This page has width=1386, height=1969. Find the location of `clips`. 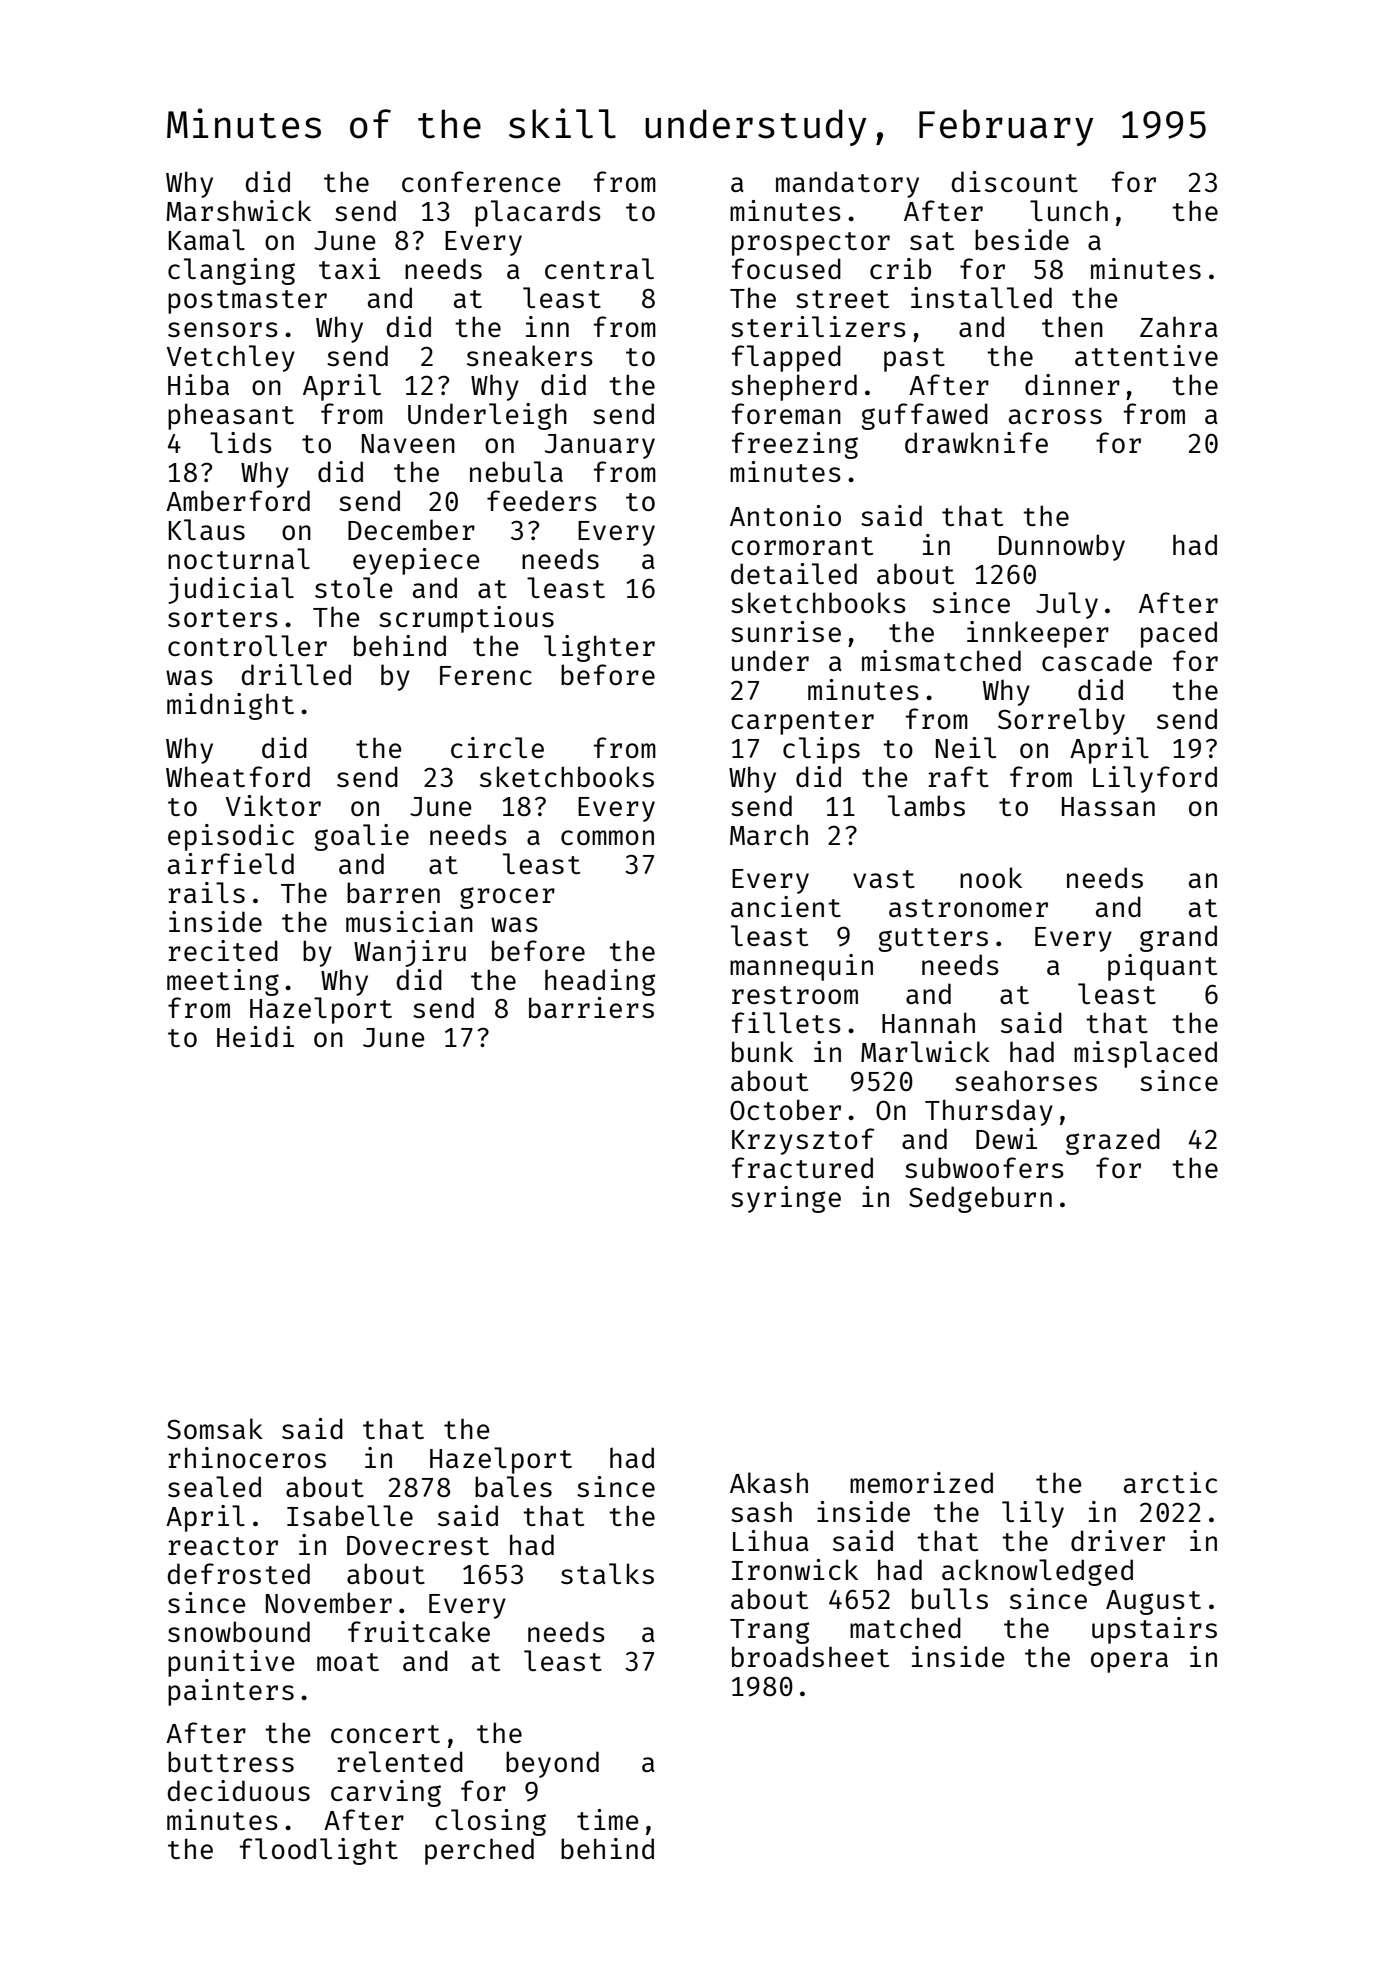

clips is located at coordinates (821, 750).
